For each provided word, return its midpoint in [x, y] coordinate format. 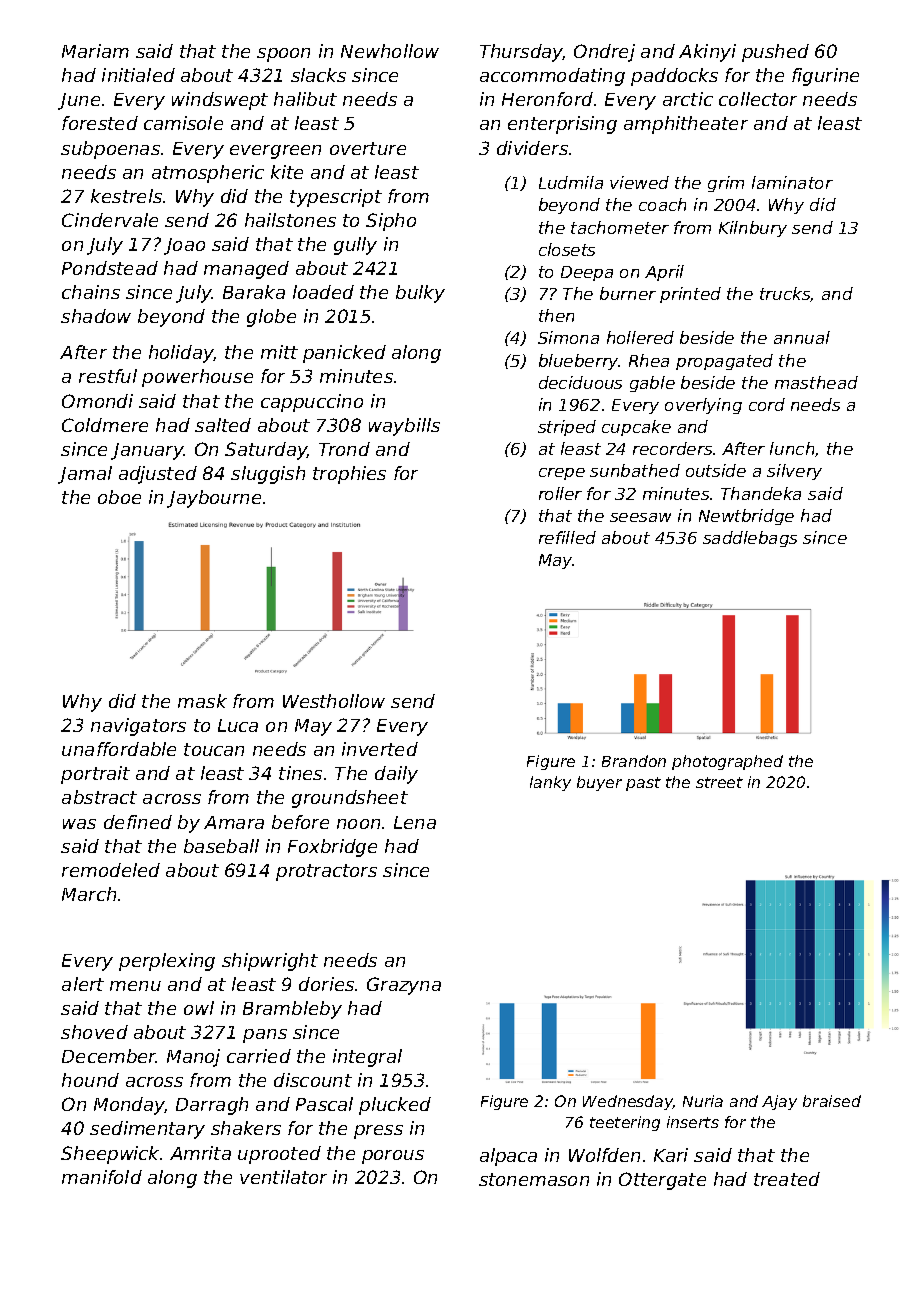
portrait [95, 775]
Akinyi [707, 53]
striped [567, 428]
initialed [138, 75]
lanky [550, 783]
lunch [792, 448]
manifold [102, 1177]
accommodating [552, 77]
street [719, 782]
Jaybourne [214, 499]
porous [393, 1157]
